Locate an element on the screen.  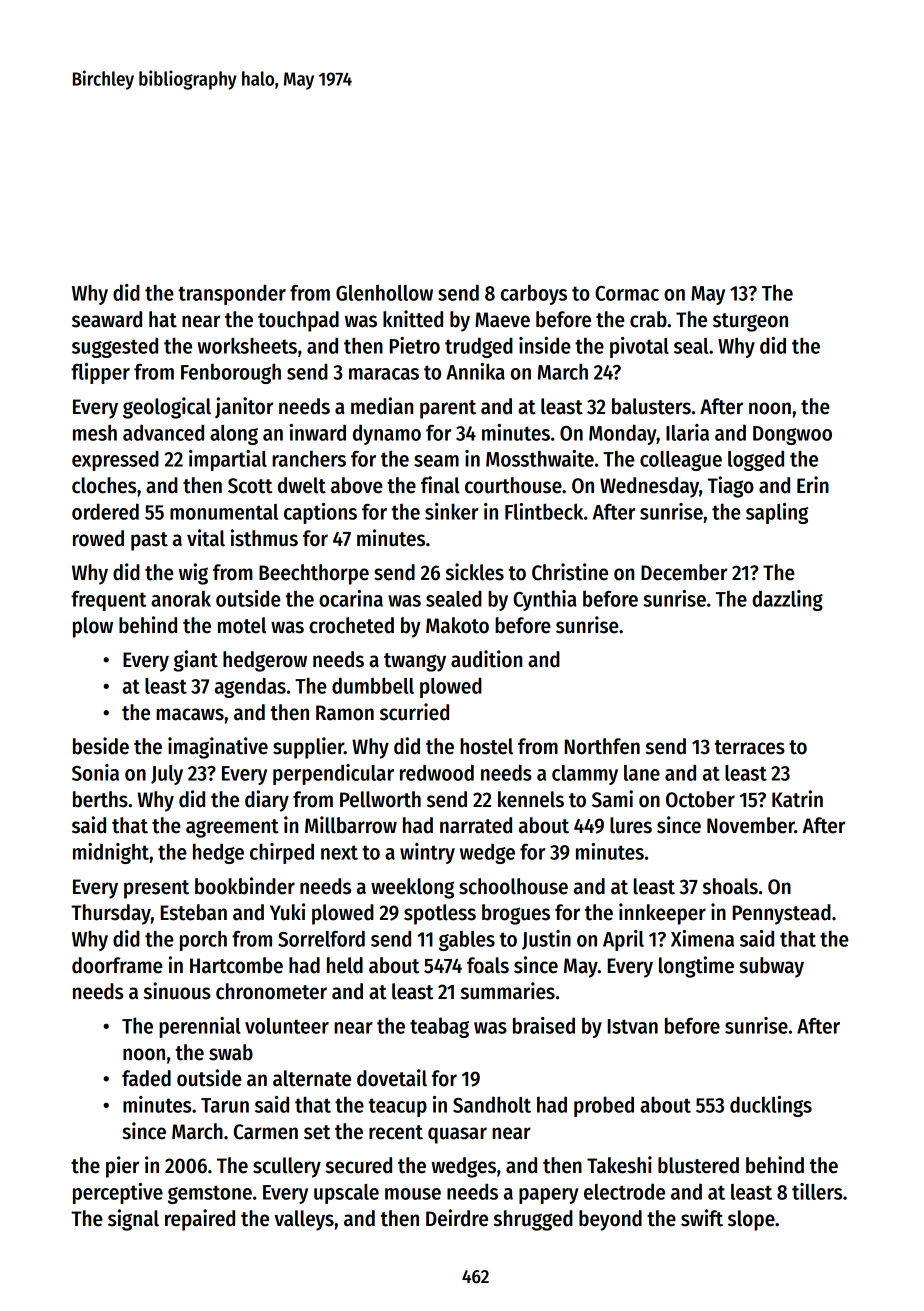
sickles is located at coordinates (475, 572).
